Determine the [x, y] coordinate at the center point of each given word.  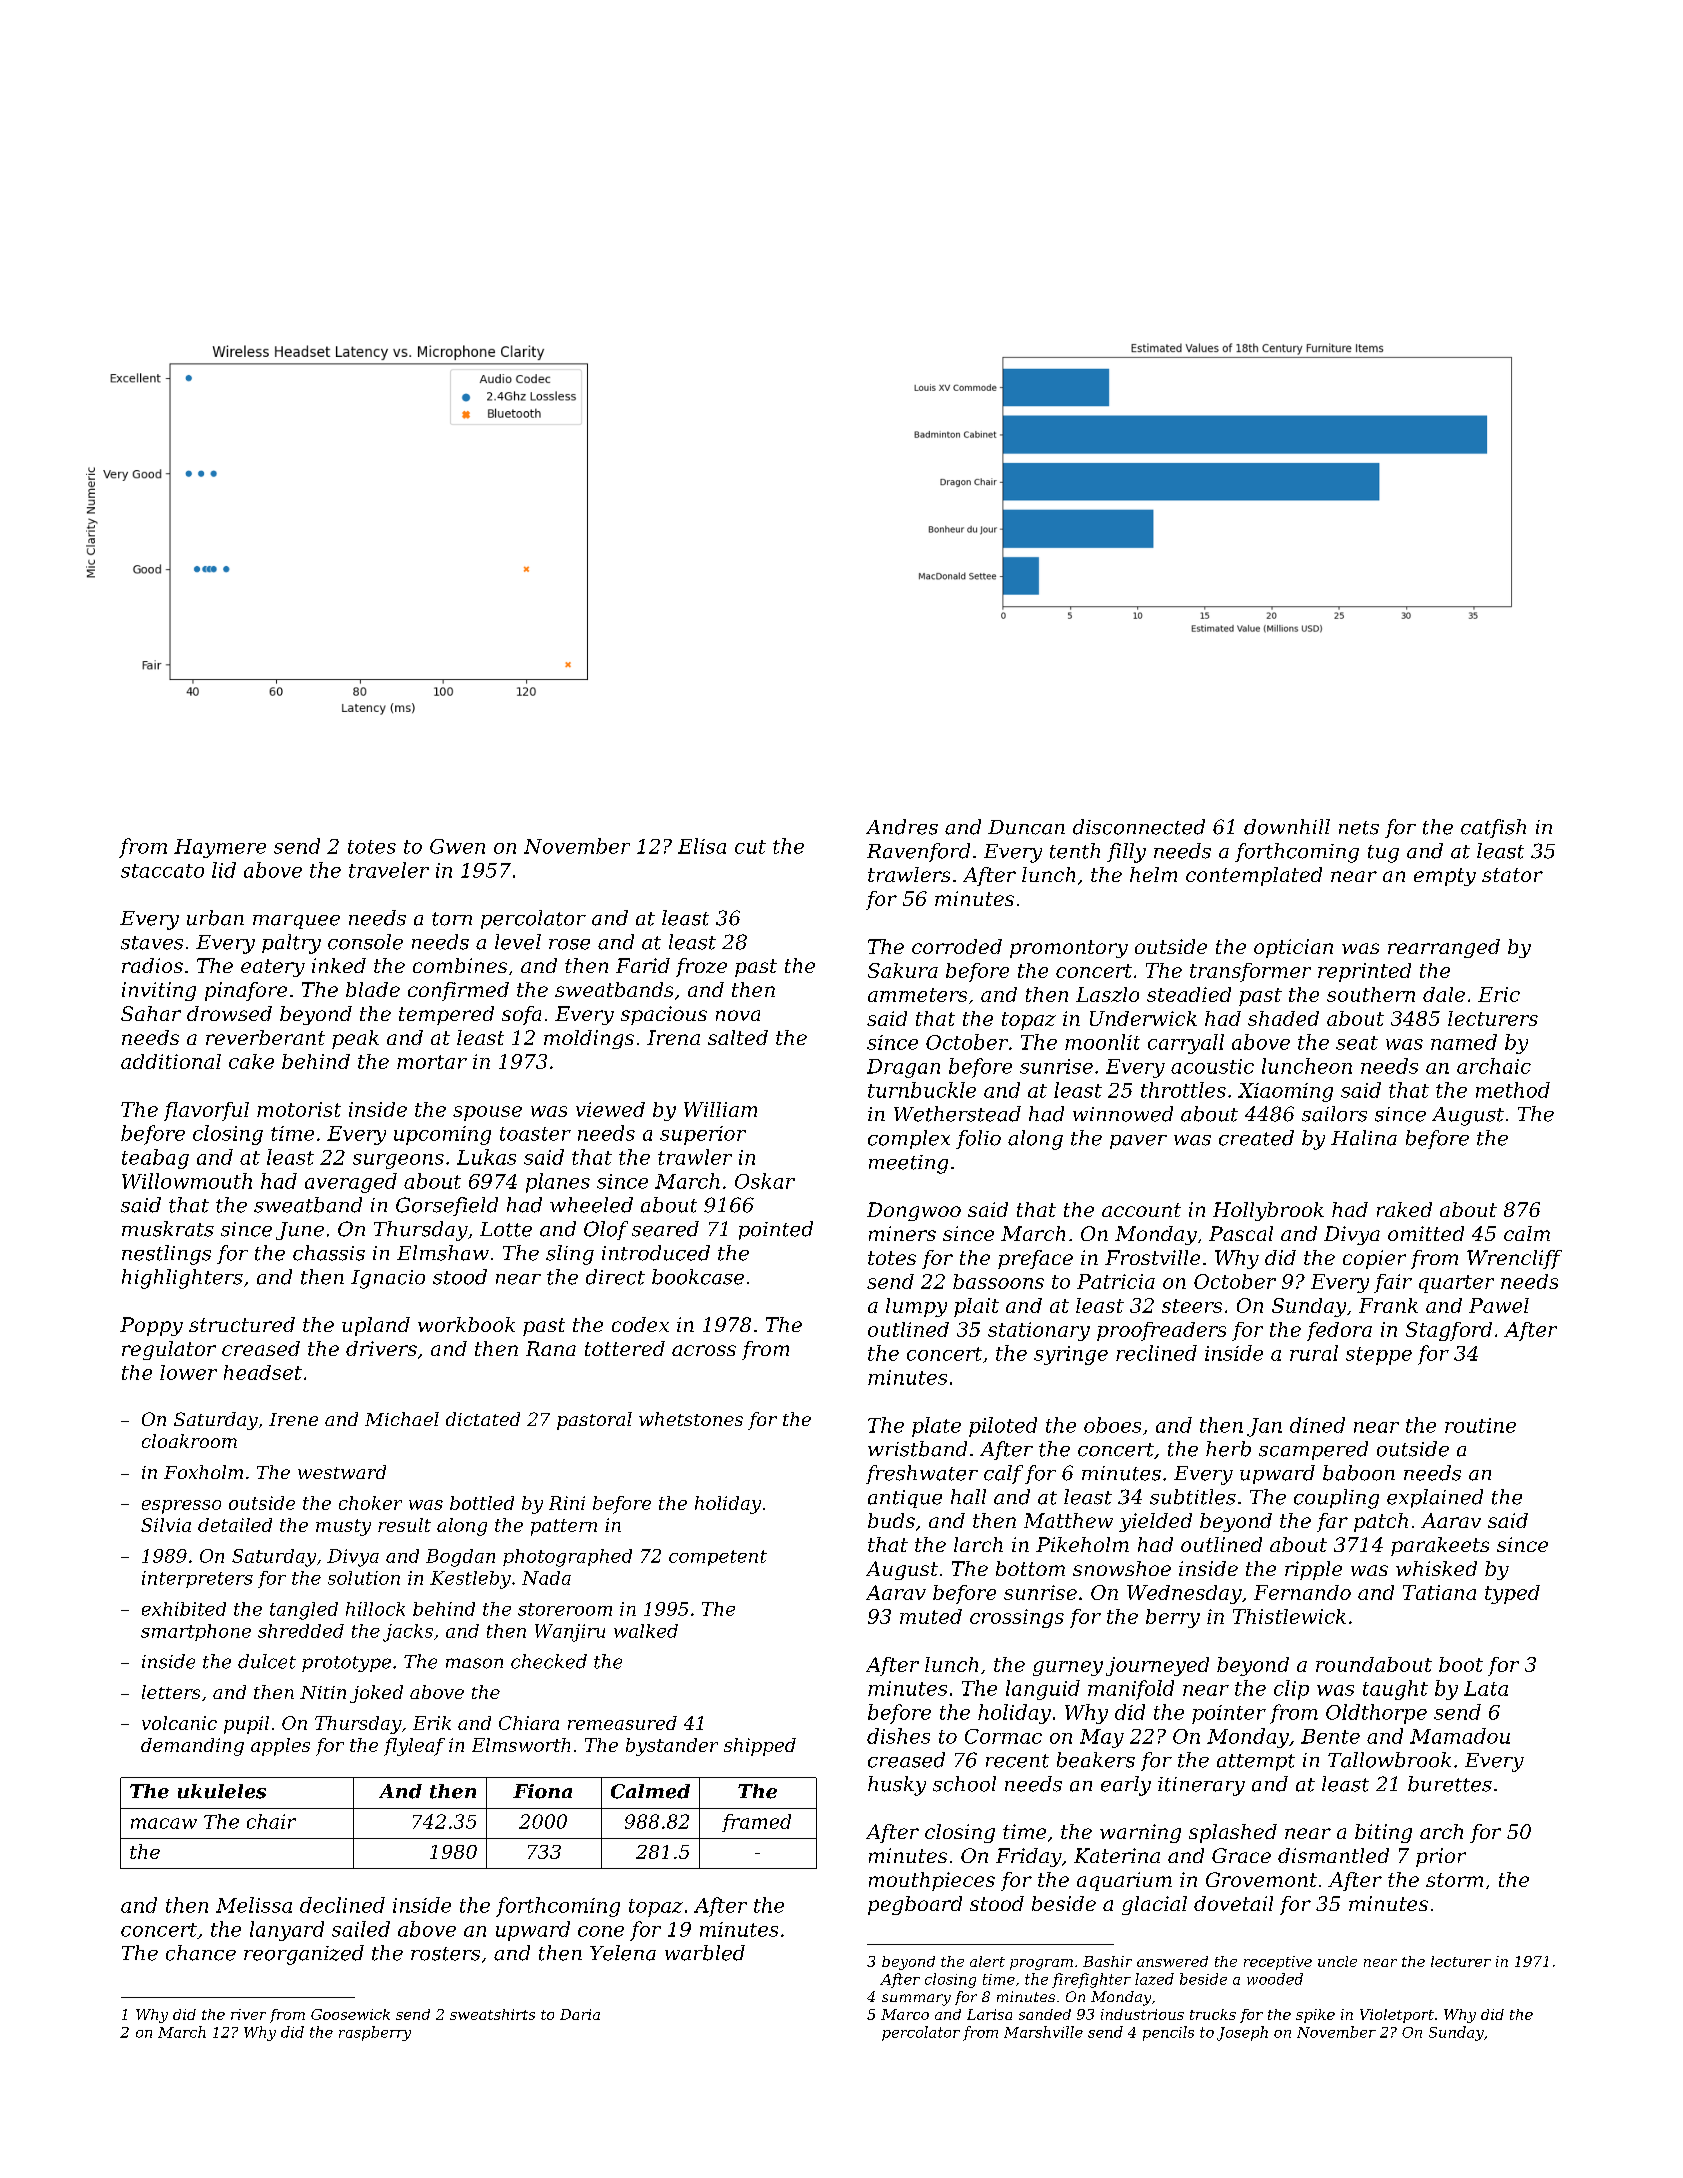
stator [1512, 875]
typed [1512, 1594]
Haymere [220, 848]
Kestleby [470, 1580]
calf [1003, 1474]
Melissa [254, 1905]
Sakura [903, 970]
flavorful [206, 1111]
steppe [1379, 1356]
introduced [656, 1253]
